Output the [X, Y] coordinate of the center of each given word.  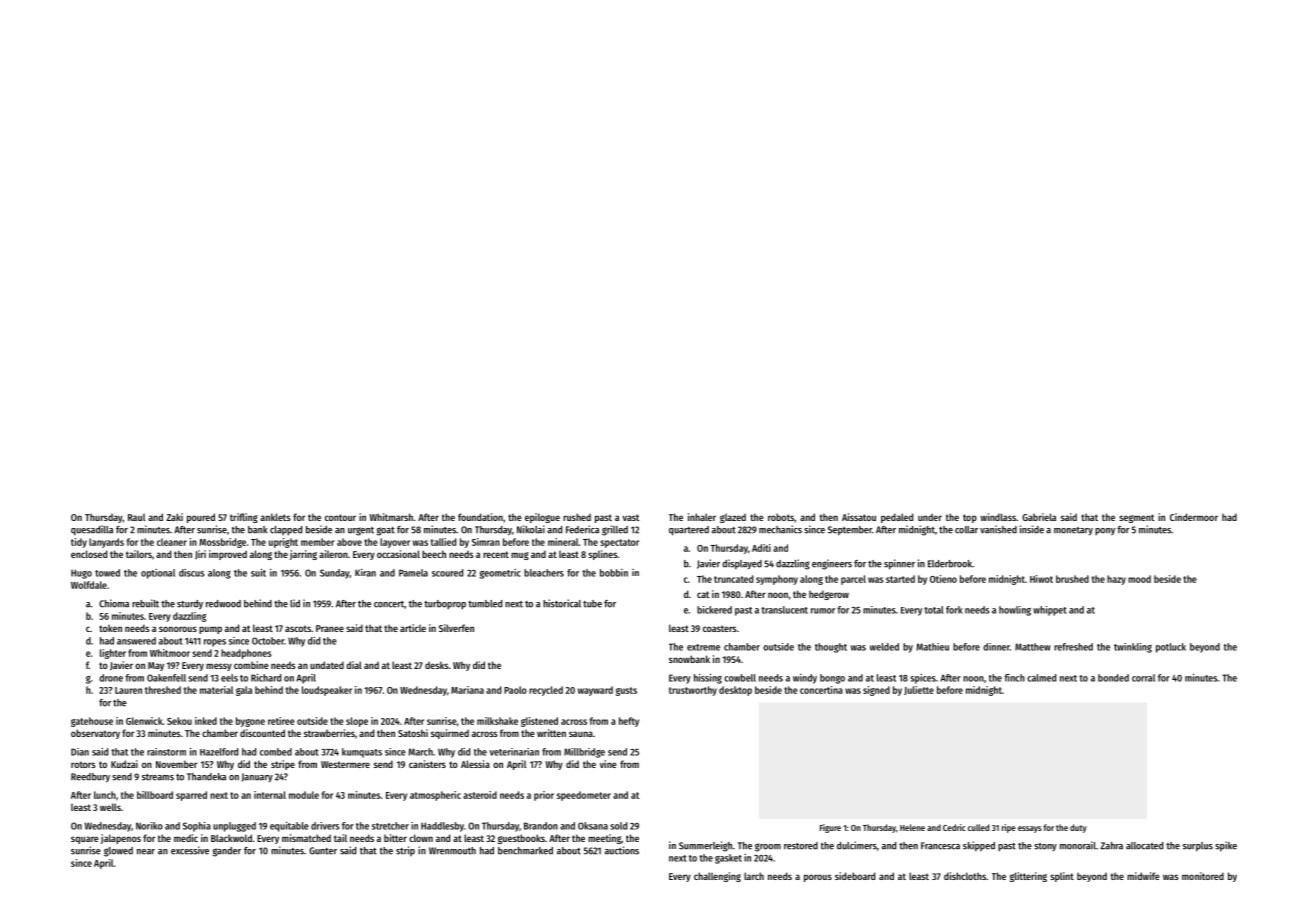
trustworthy [693, 691]
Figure [830, 828]
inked [206, 721]
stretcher [390, 826]
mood [1139, 579]
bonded [1113, 678]
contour [340, 517]
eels [229, 678]
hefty [629, 722]
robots [781, 517]
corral [1143, 678]
